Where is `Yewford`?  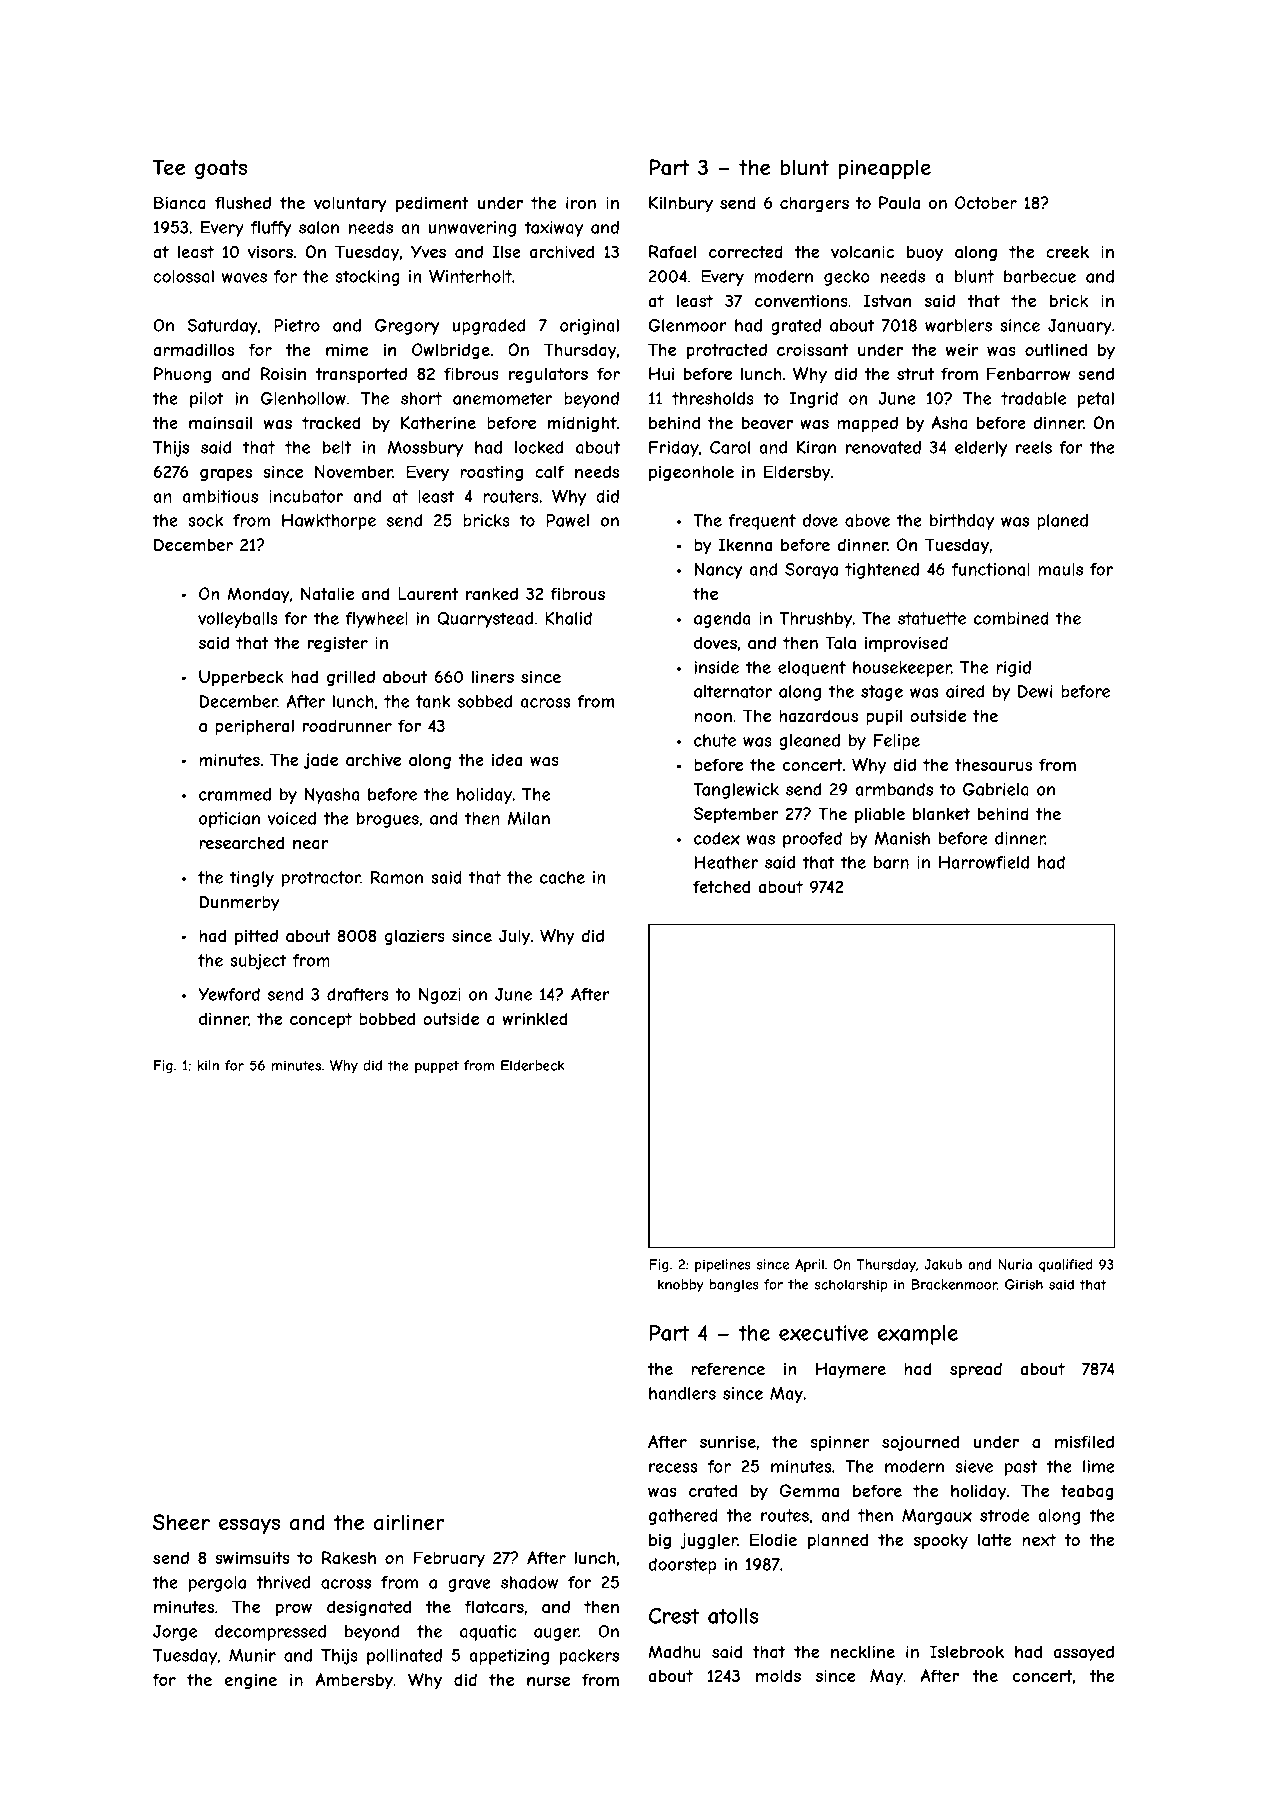 Yewford is located at coordinates (229, 994).
